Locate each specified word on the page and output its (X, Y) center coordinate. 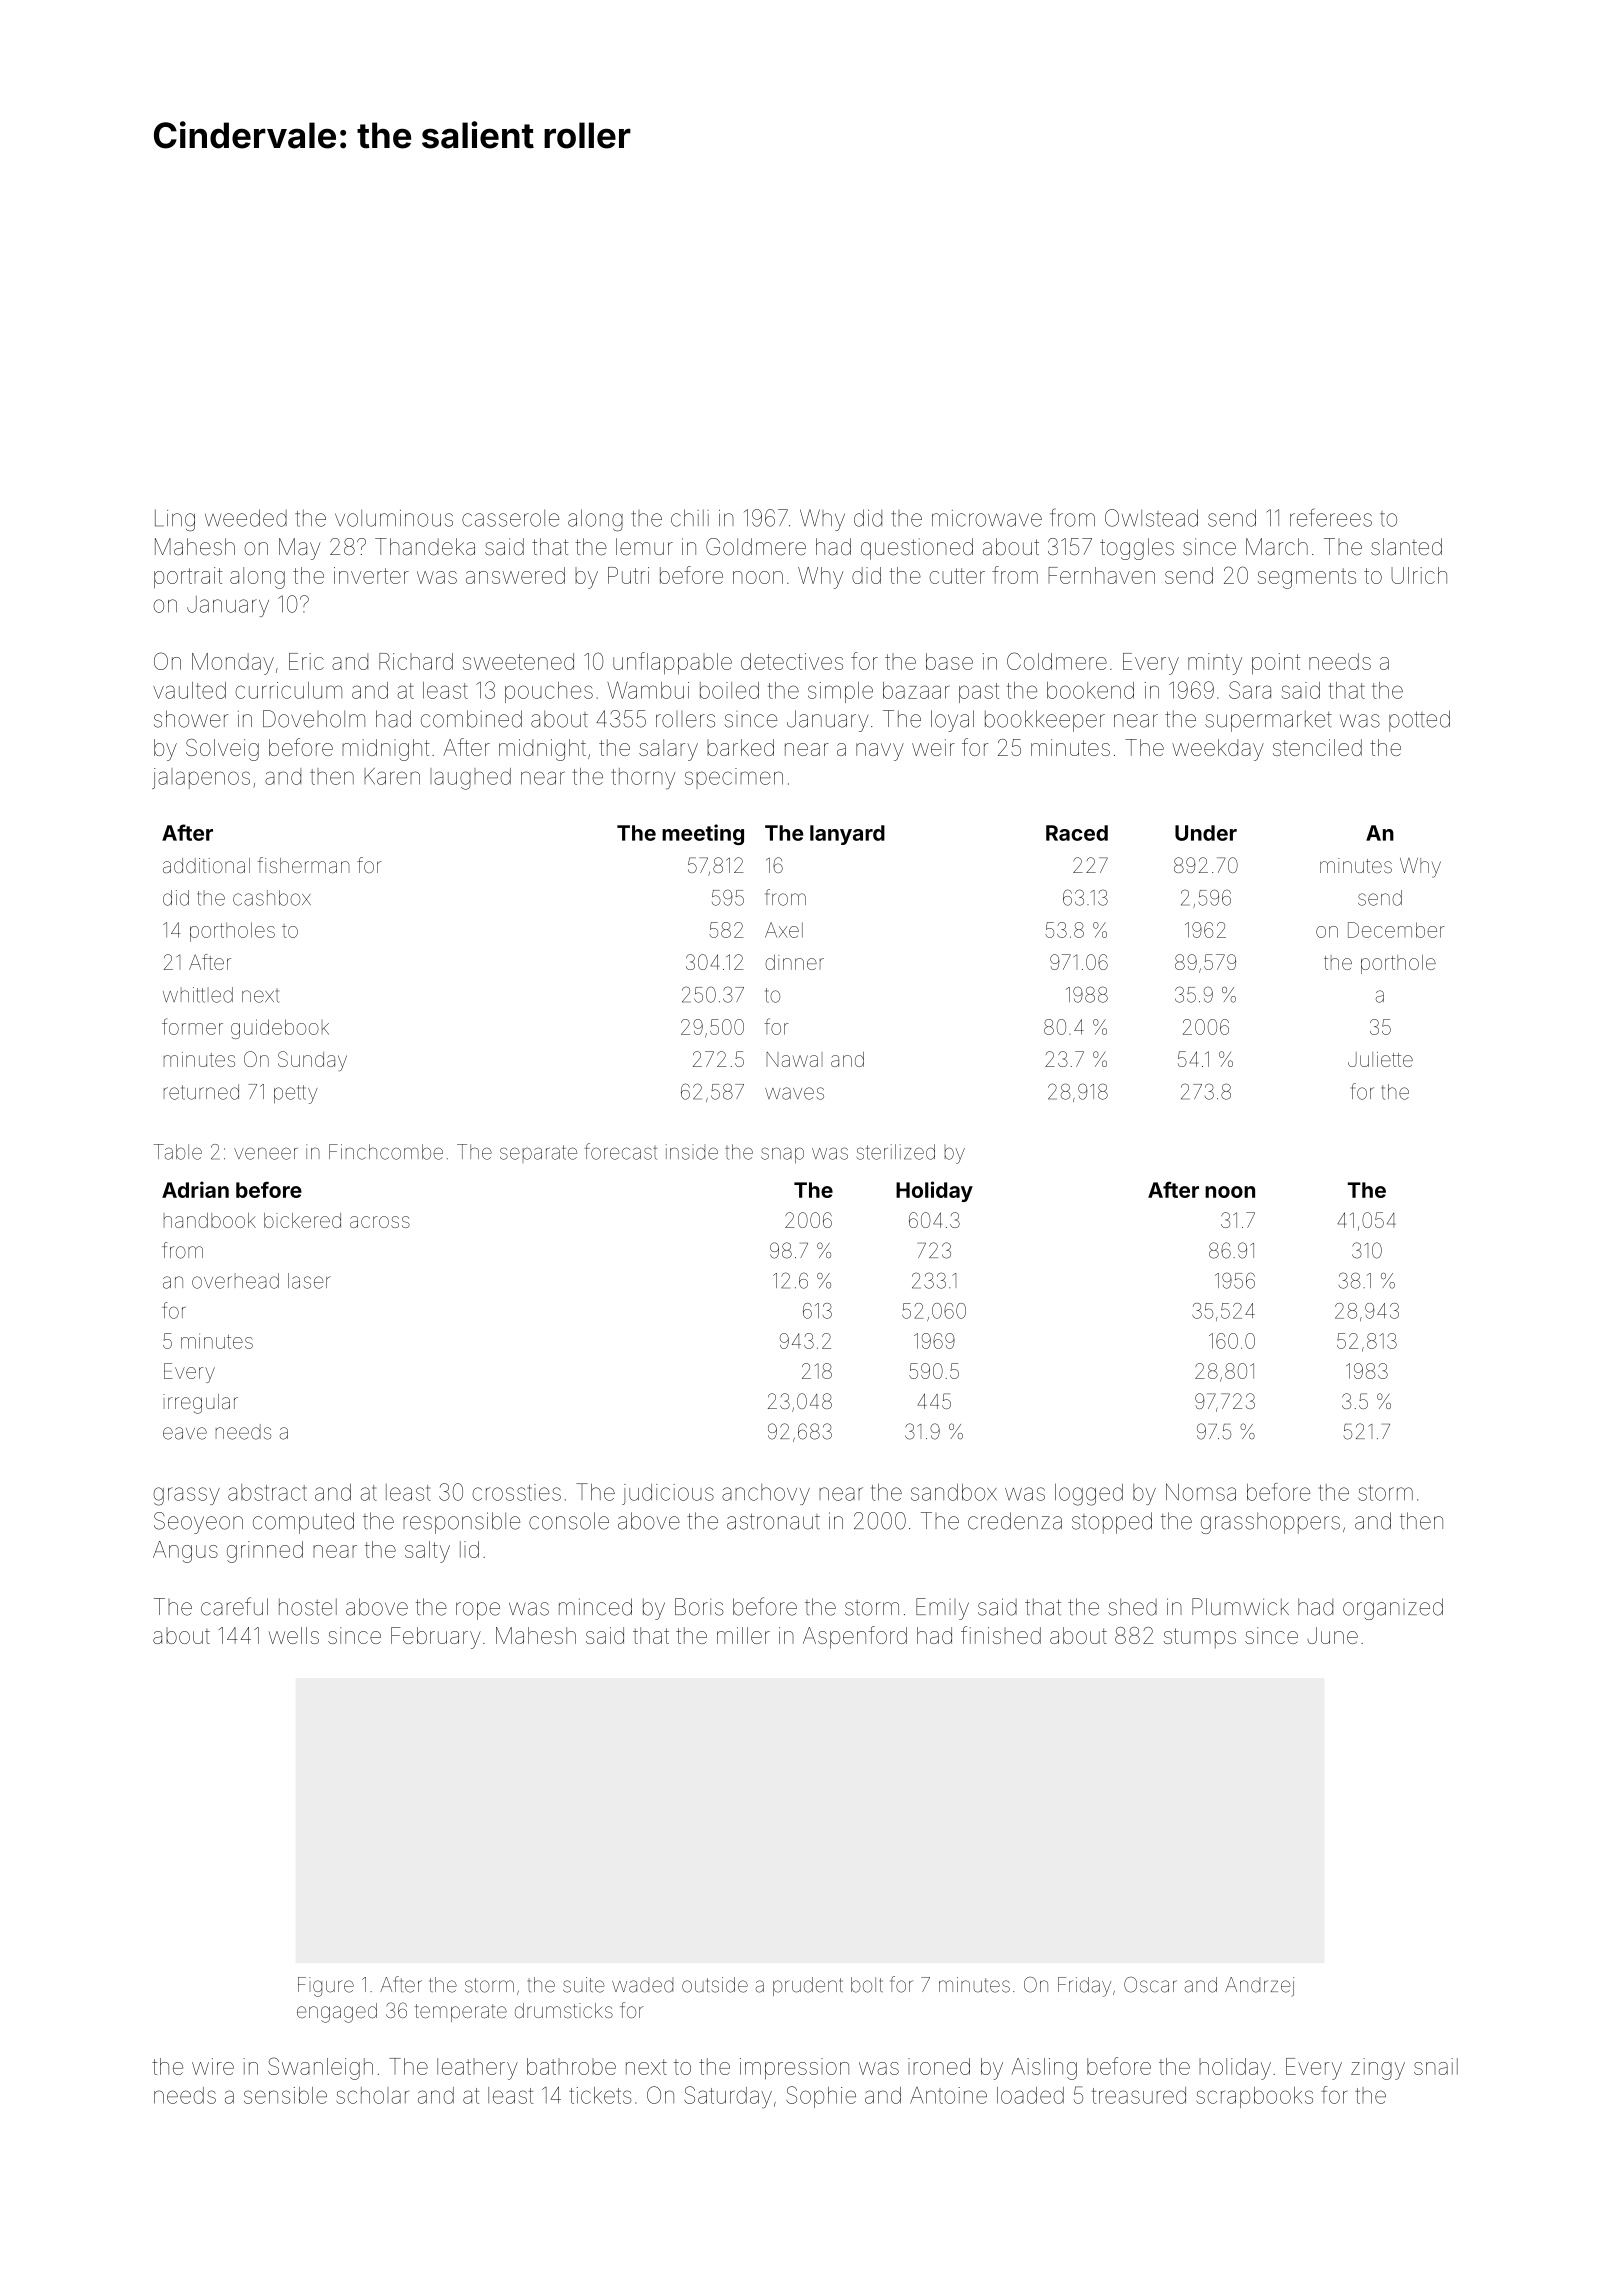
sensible (285, 2095)
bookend (1090, 690)
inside (692, 1152)
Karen (392, 776)
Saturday (728, 2097)
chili (690, 518)
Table (178, 1152)
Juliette (1380, 1059)
